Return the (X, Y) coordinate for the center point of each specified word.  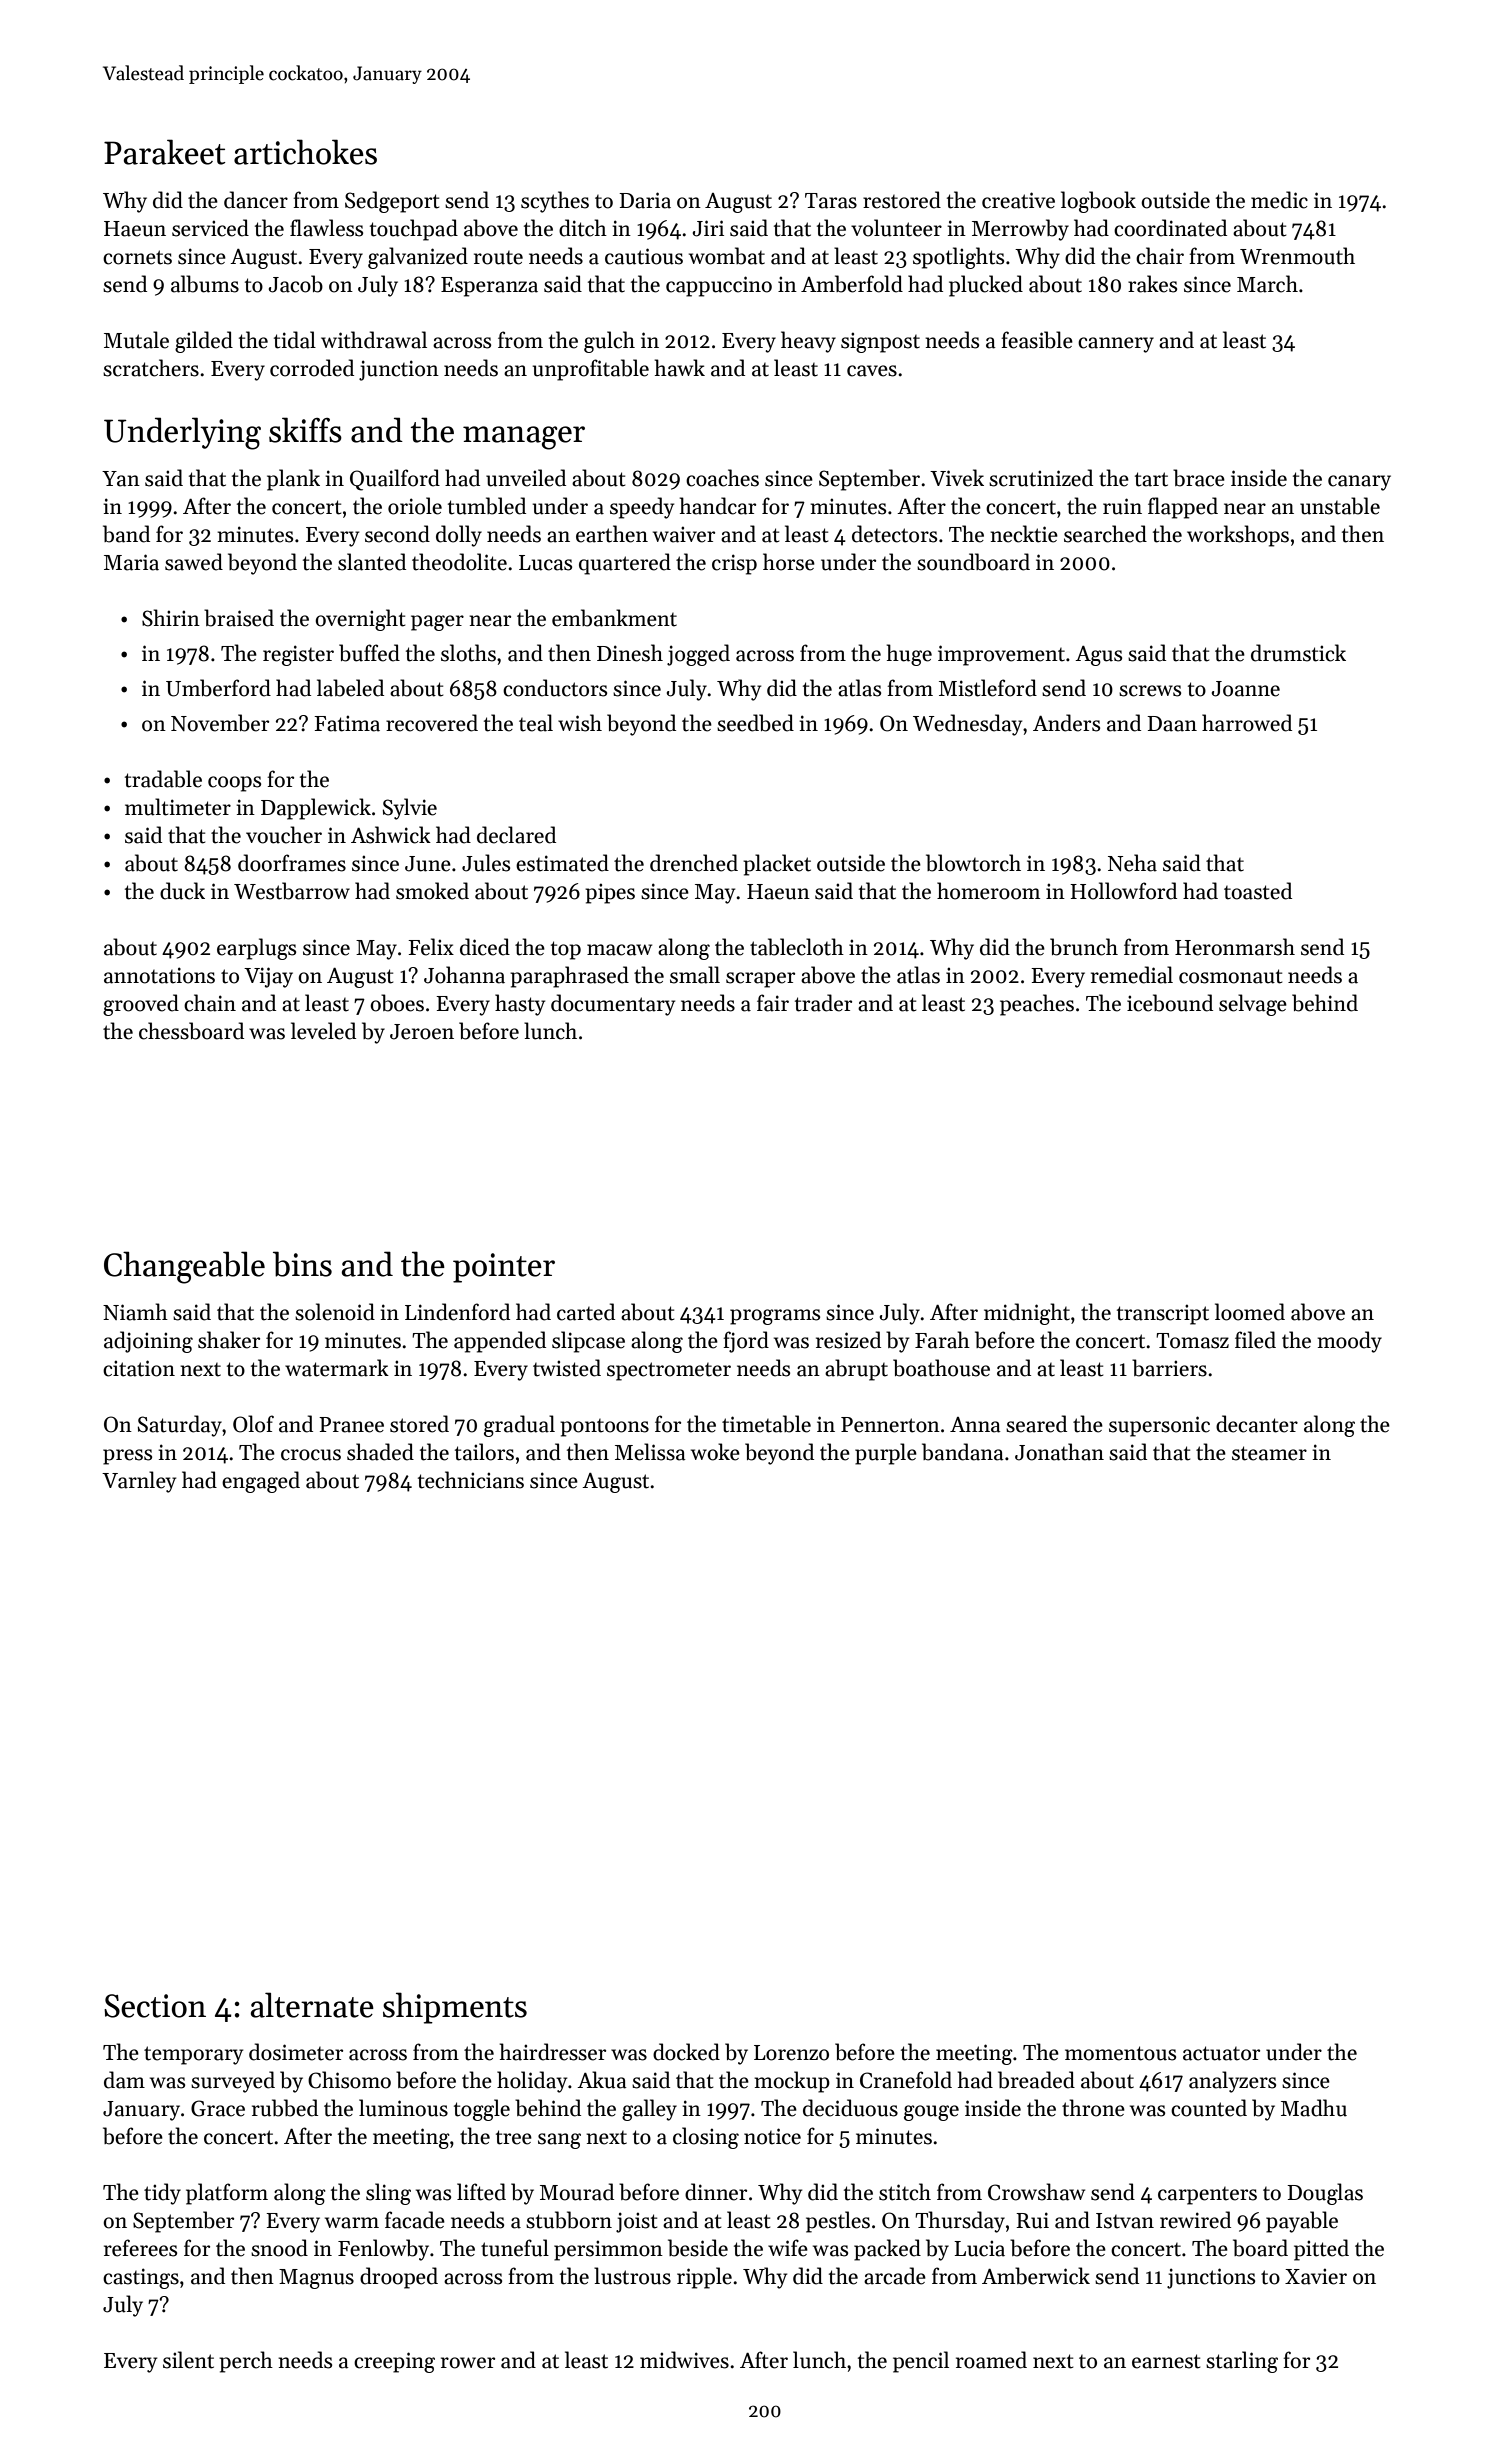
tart (1151, 479)
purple (886, 1454)
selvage (1253, 1005)
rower (468, 2363)
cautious (644, 256)
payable (1302, 2222)
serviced (210, 228)
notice (772, 2136)
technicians (471, 1480)
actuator (1221, 2053)
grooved (141, 1005)
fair (773, 1003)
